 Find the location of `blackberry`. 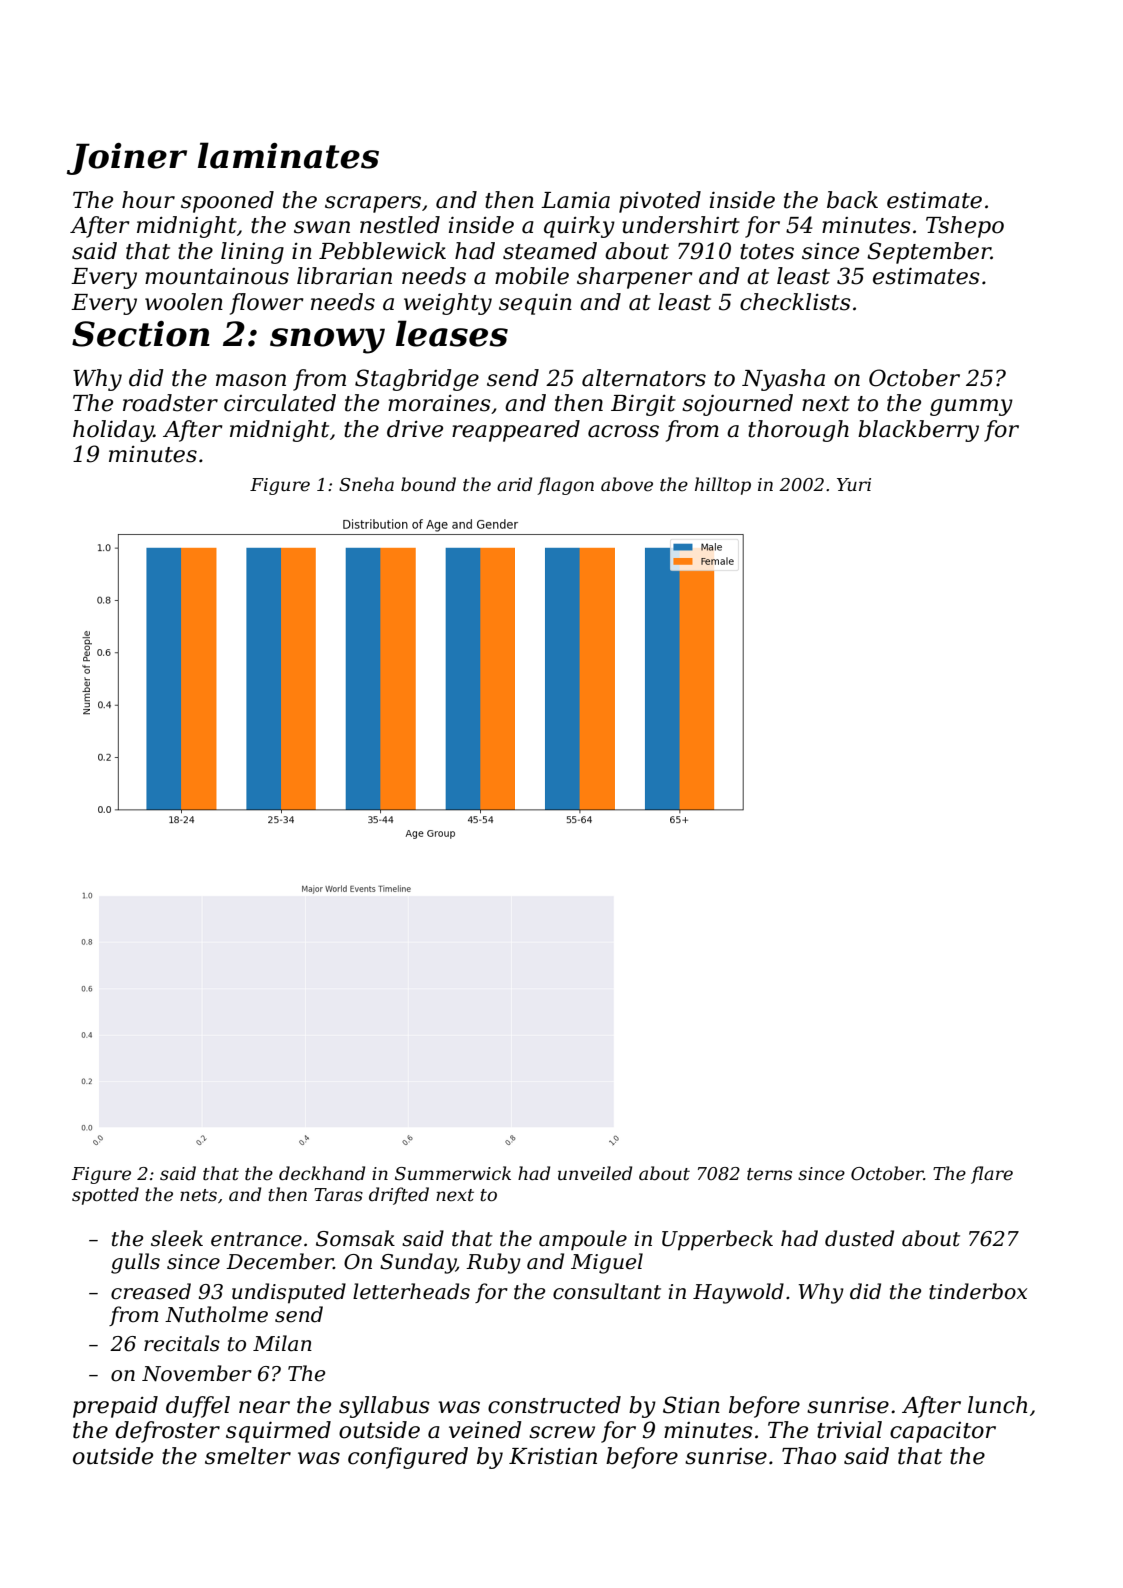

blackberry is located at coordinates (918, 431).
